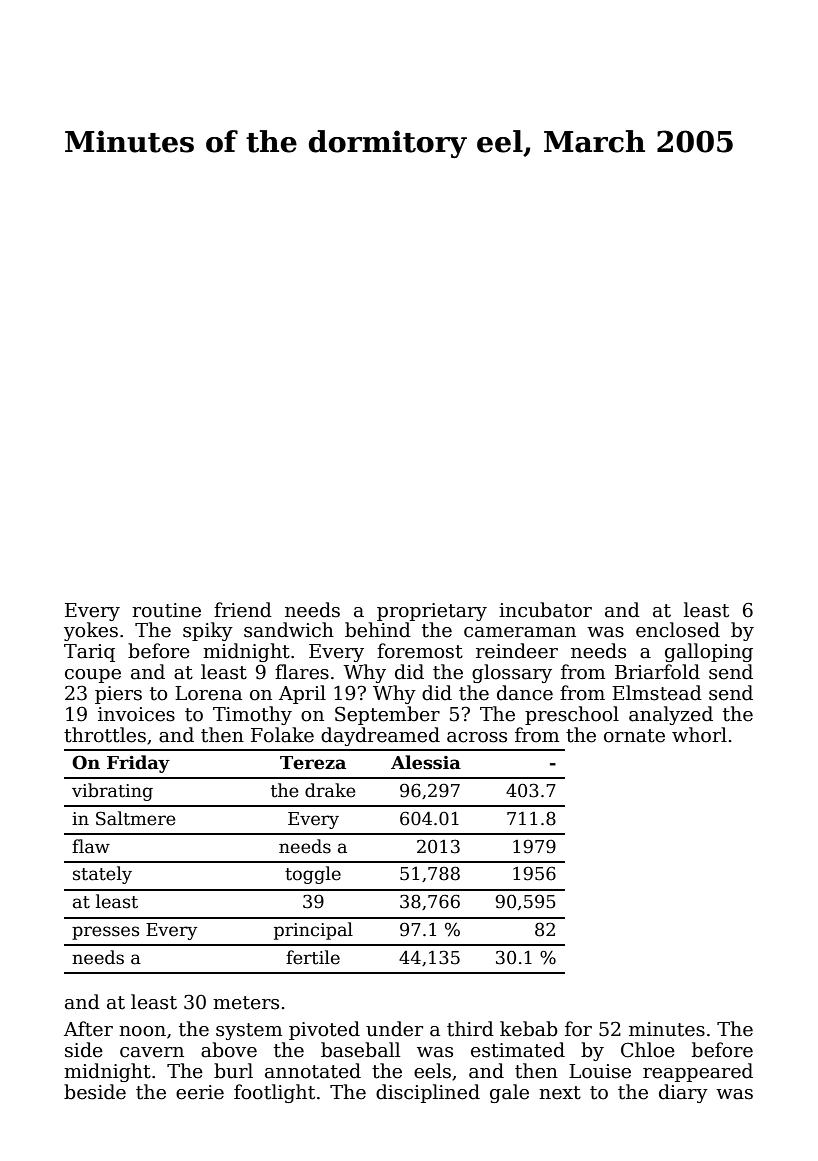 This screenshot has width=818, height=1161. Describe the element at coordinates (118, 695) in the screenshot. I see `piers` at that location.
